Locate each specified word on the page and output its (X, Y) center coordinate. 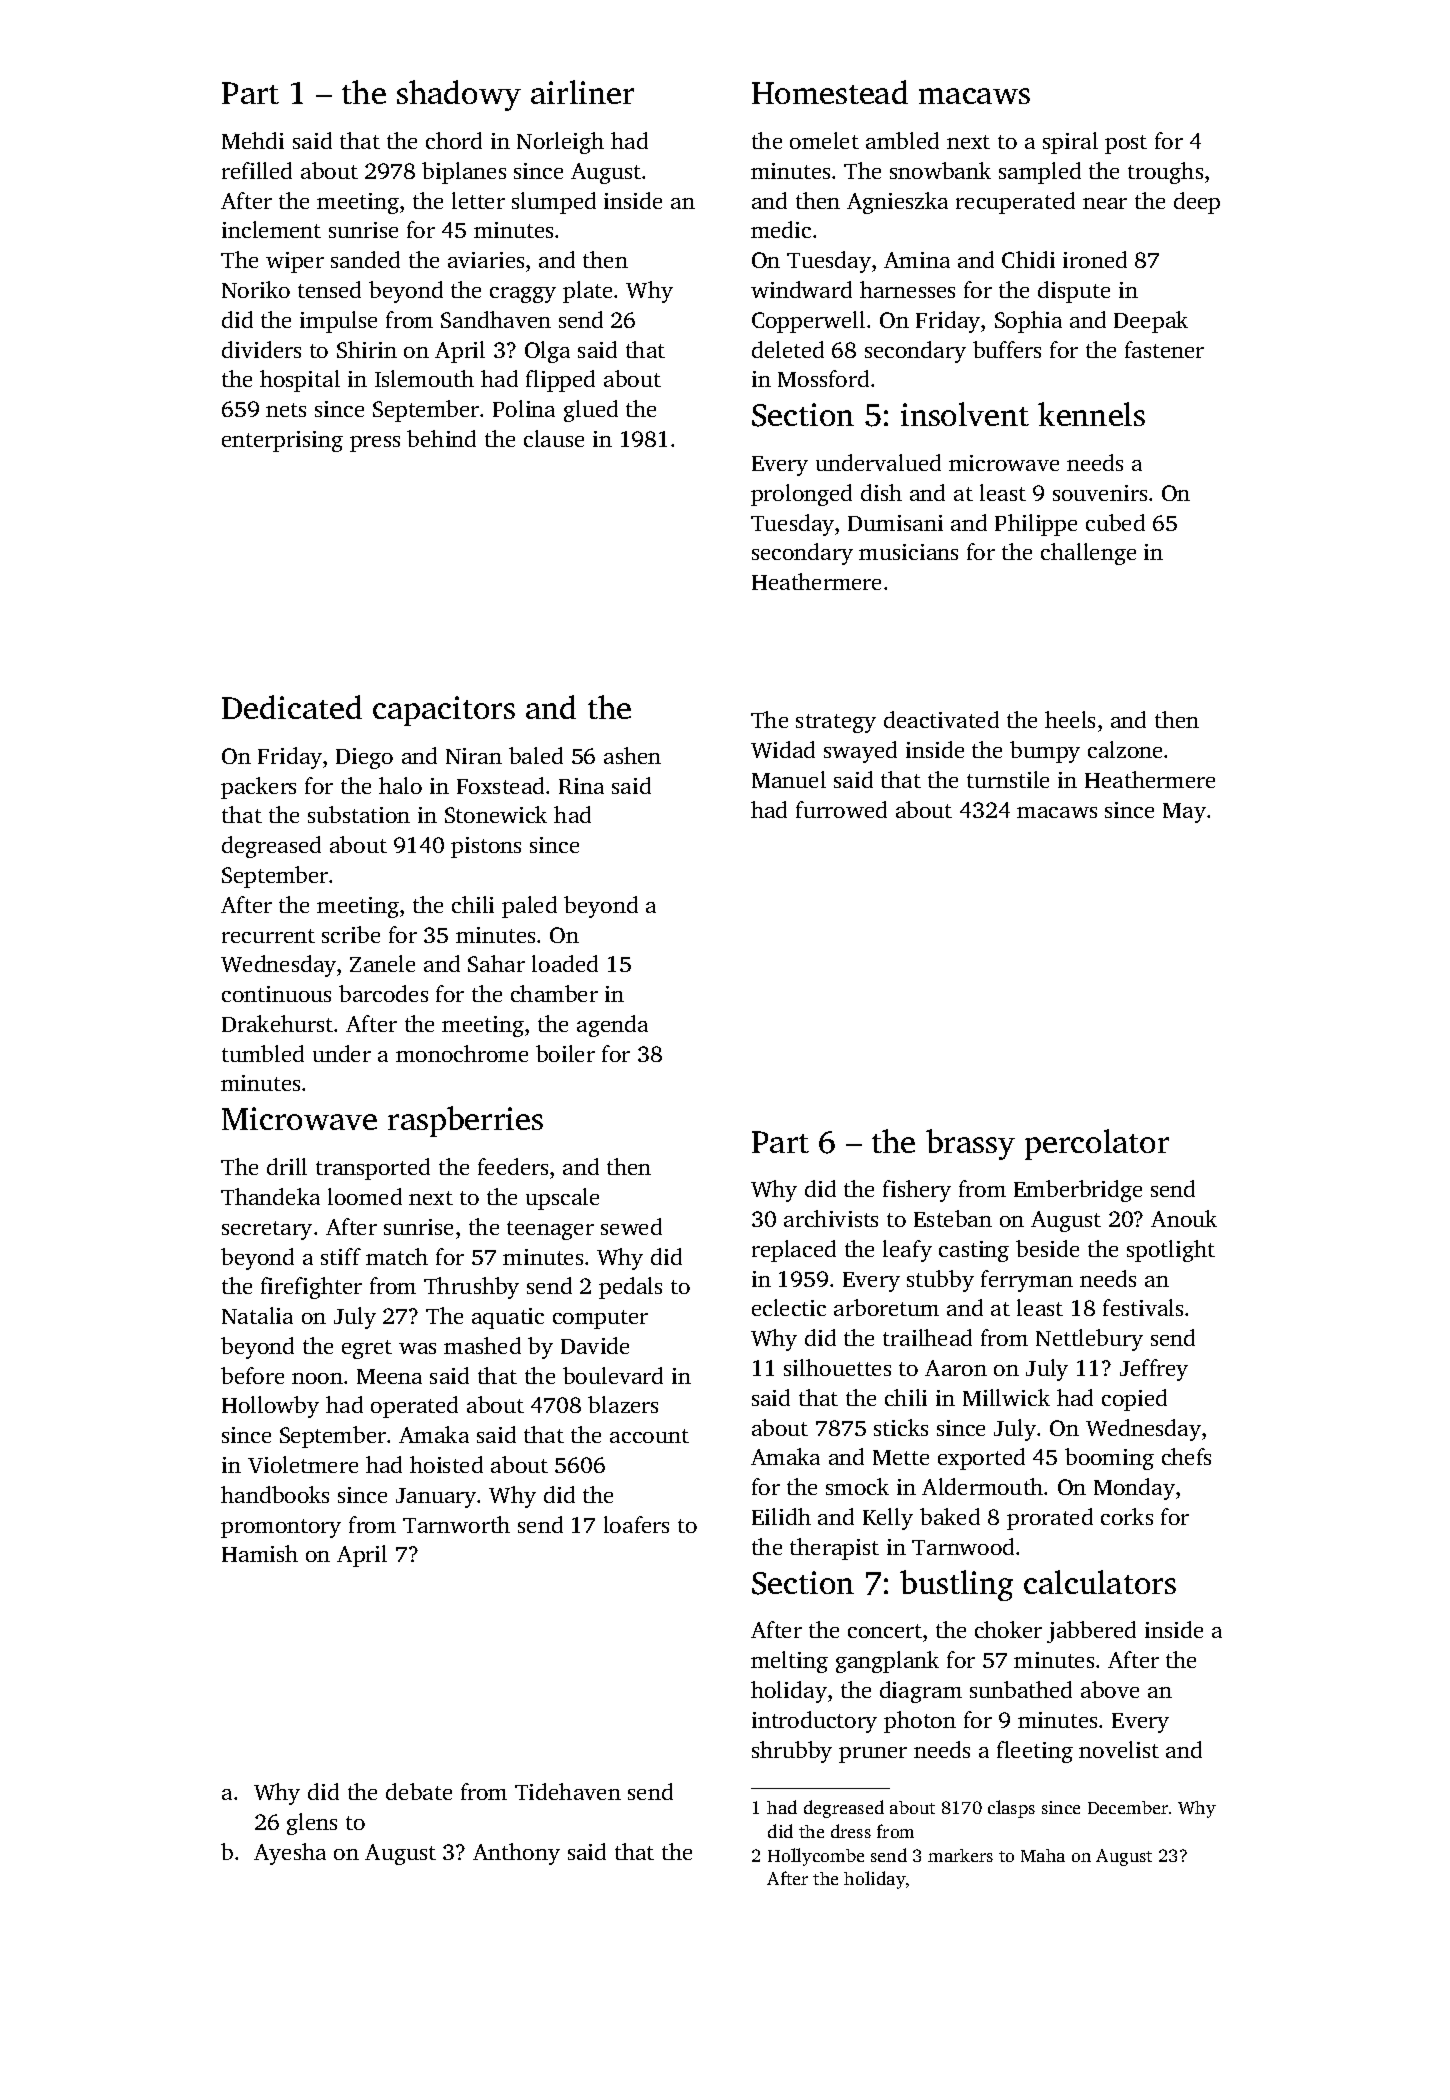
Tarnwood (963, 1546)
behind (441, 438)
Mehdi (253, 140)
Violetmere (303, 1464)
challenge (1088, 554)
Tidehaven (568, 1791)
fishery (917, 1191)
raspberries (465, 1121)
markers (960, 1855)
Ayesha (290, 1854)
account (649, 1436)
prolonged (801, 495)
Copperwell (808, 322)
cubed (1115, 522)
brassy (970, 1144)
